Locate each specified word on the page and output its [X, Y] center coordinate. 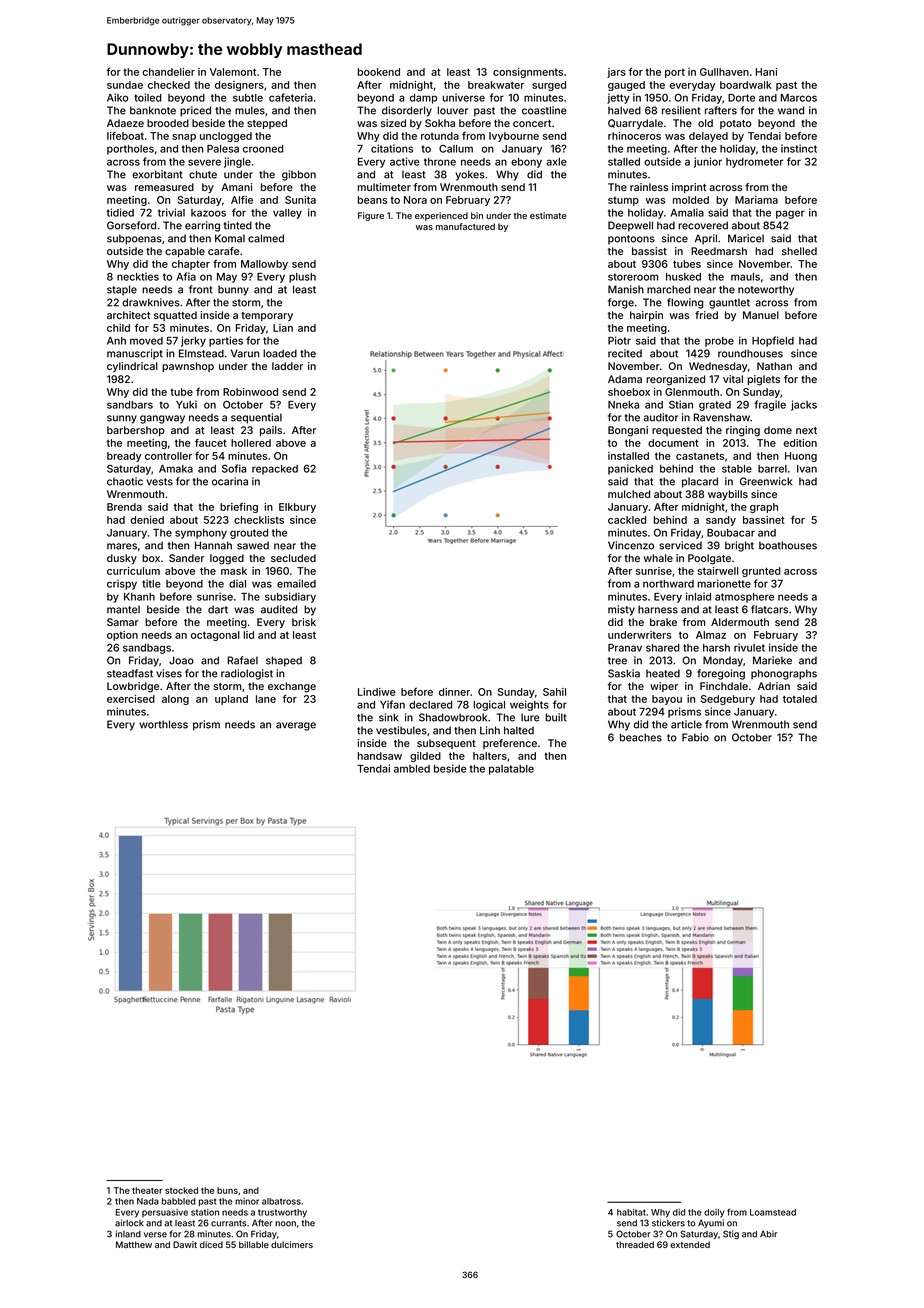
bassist [649, 251]
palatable [511, 770]
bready [124, 457]
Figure [371, 216]
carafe [223, 251]
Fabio [695, 737]
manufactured [465, 226]
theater [147, 1190]
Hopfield [773, 341]
